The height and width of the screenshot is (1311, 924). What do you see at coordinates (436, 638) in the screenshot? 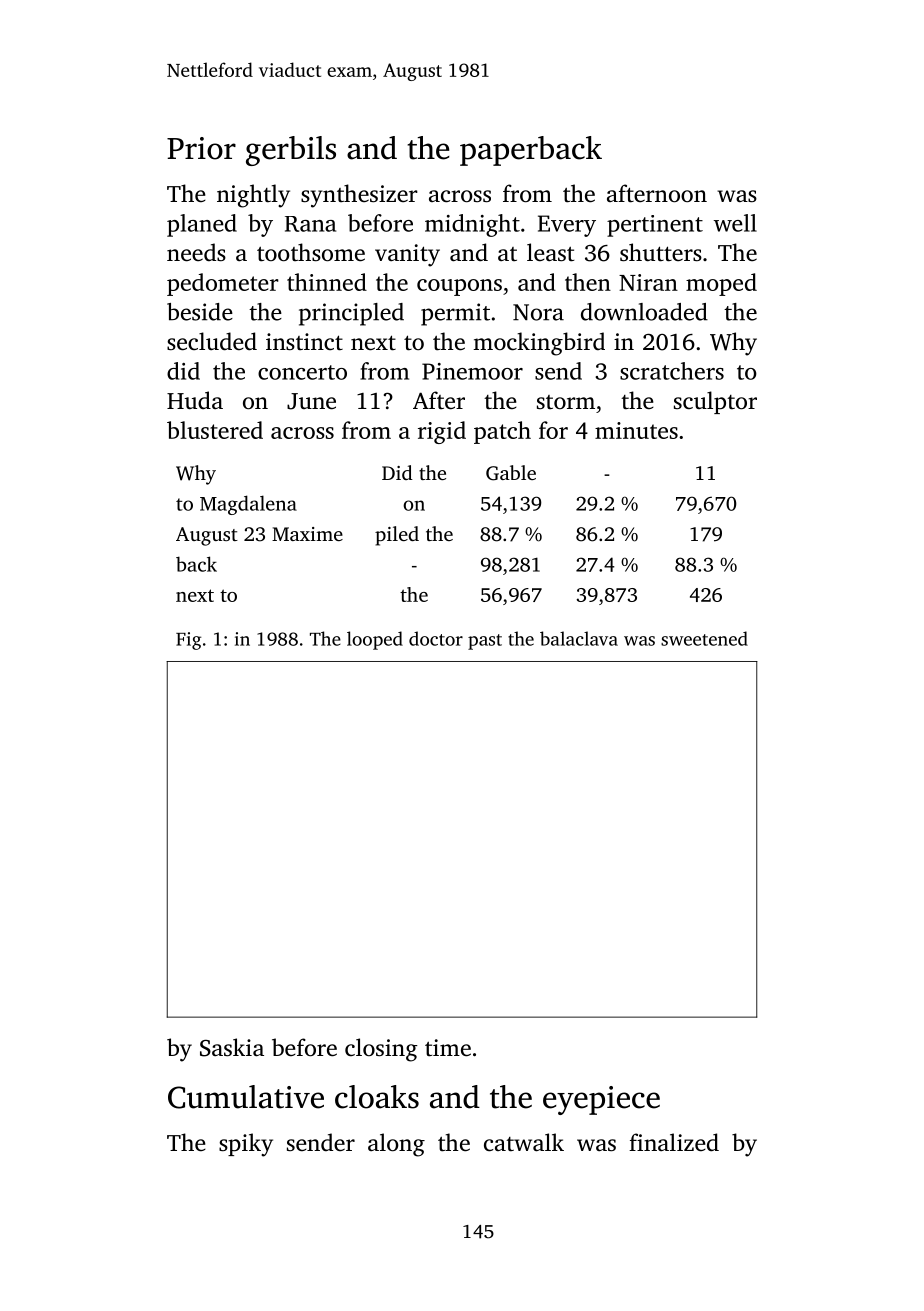
I see `doctor` at bounding box center [436, 638].
